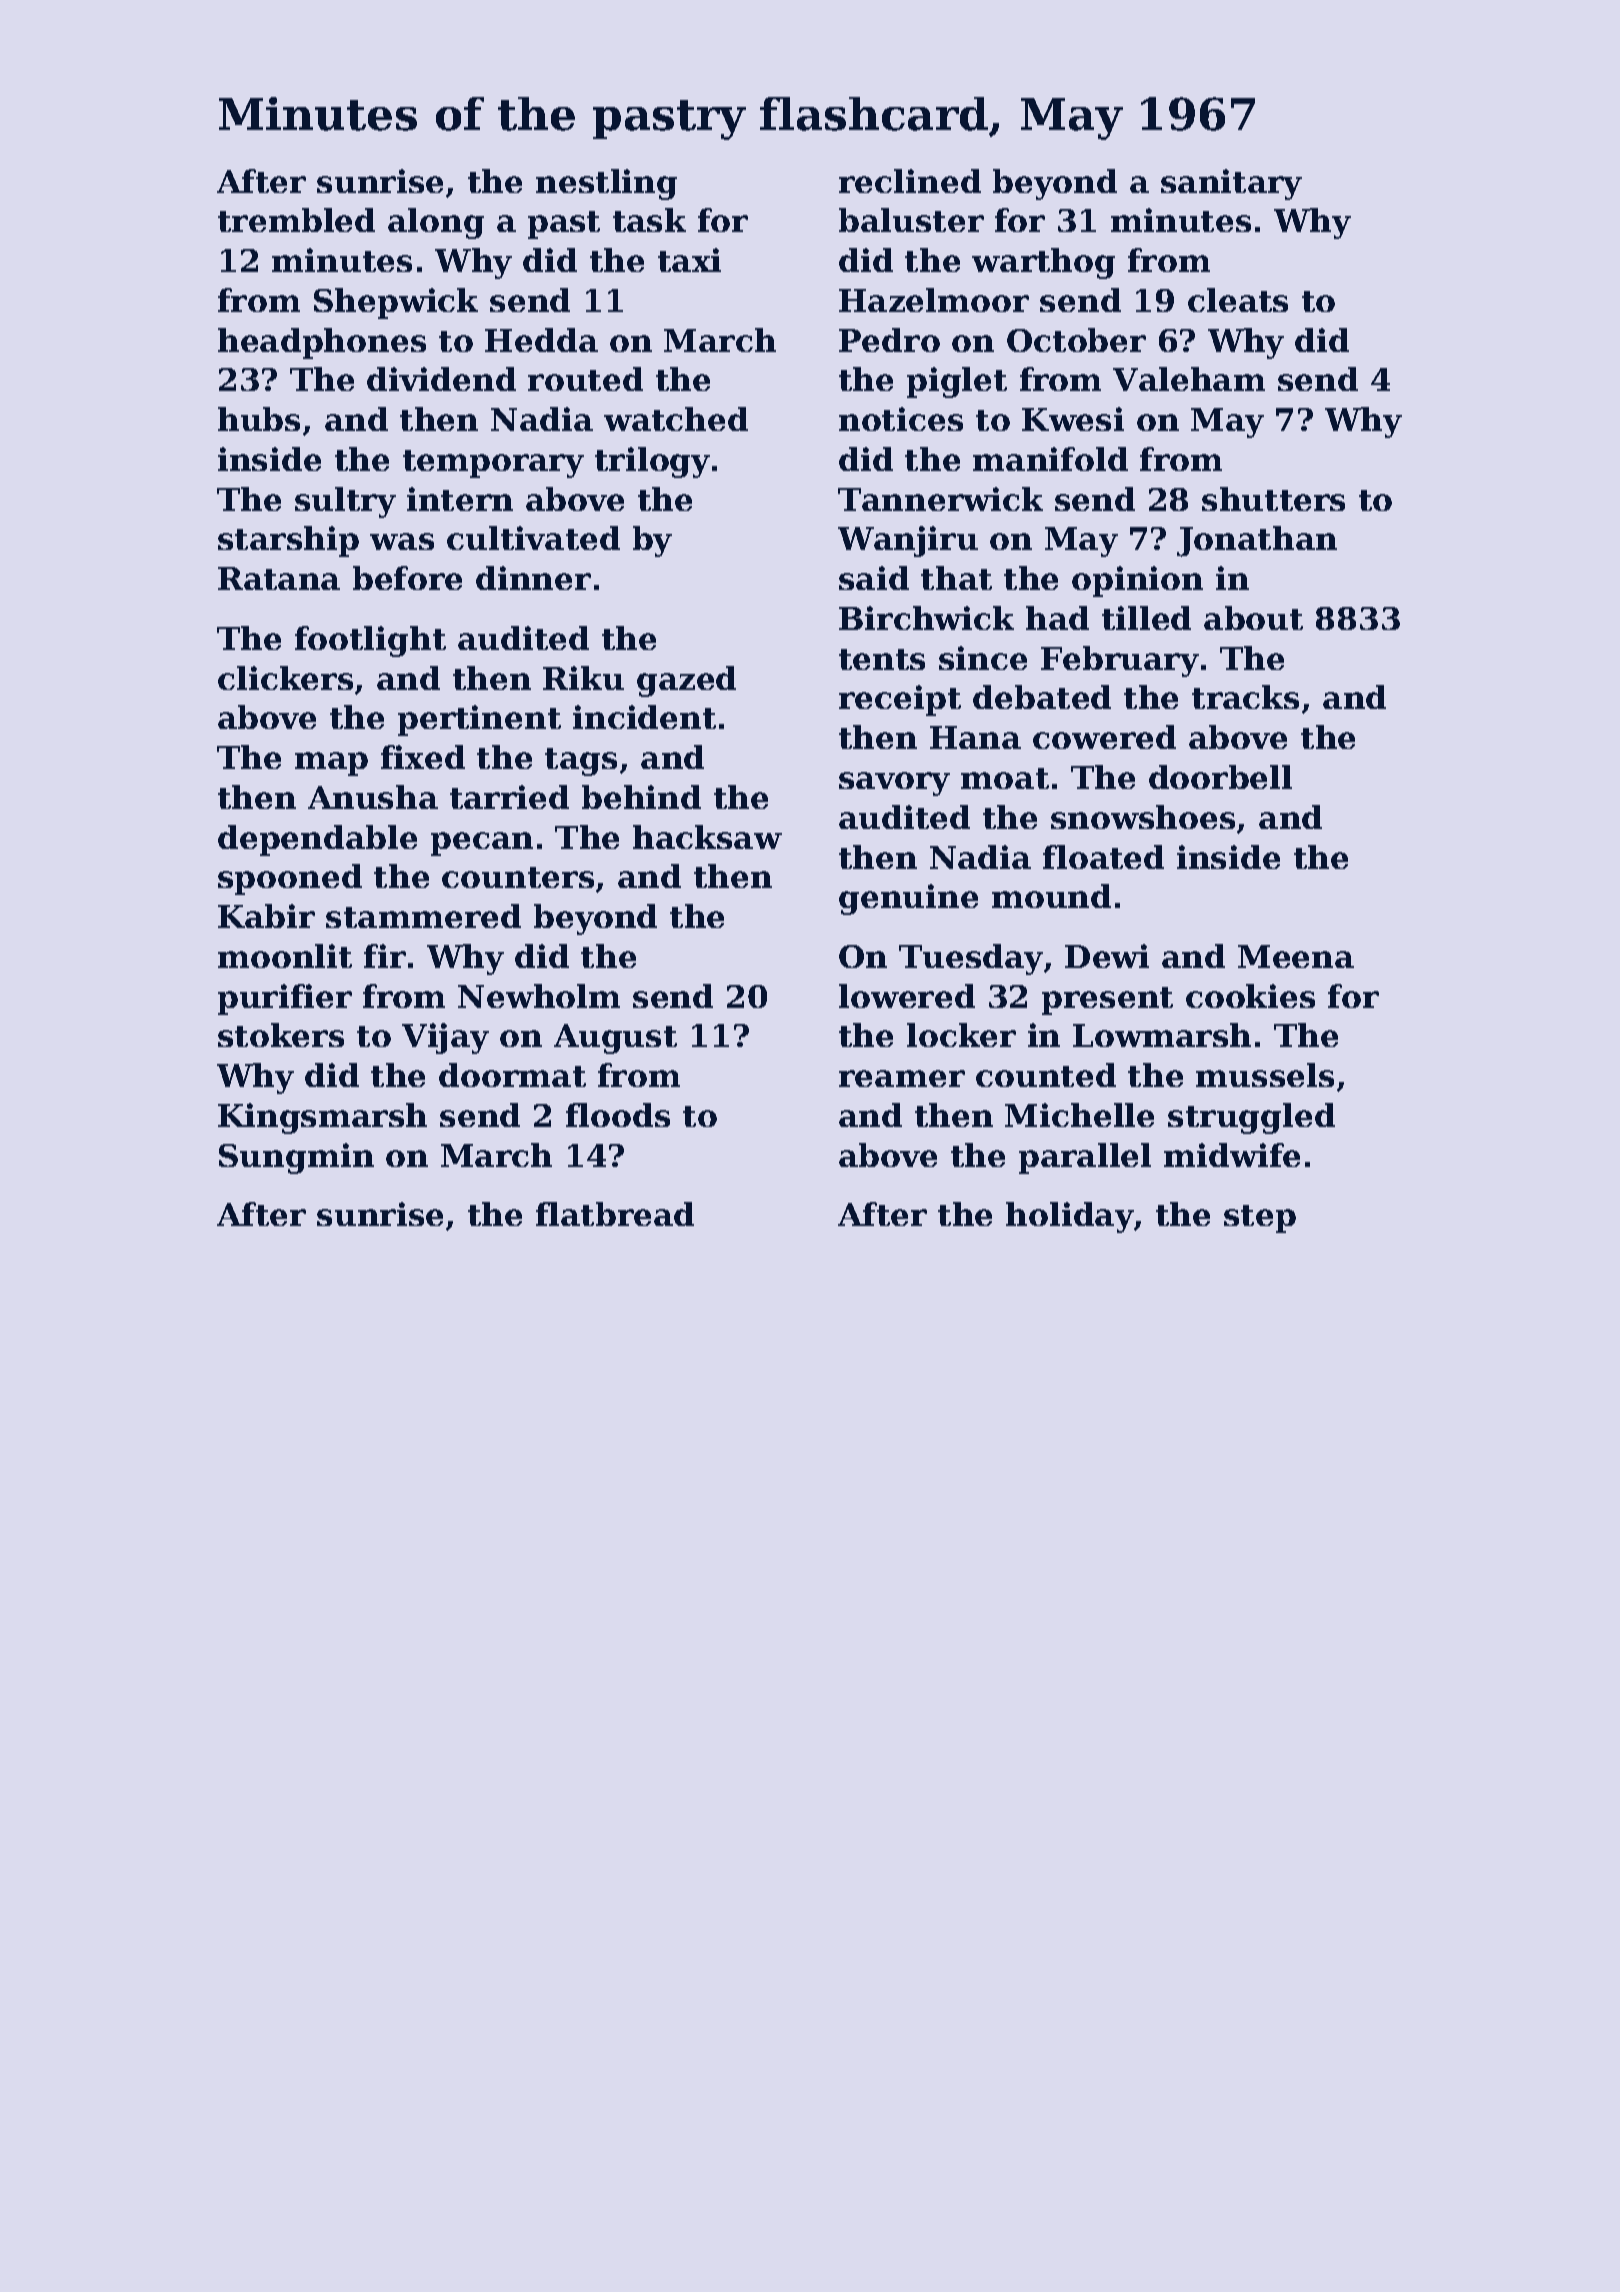 This page has width=1620, height=2292. I want to click on step, so click(1260, 1219).
